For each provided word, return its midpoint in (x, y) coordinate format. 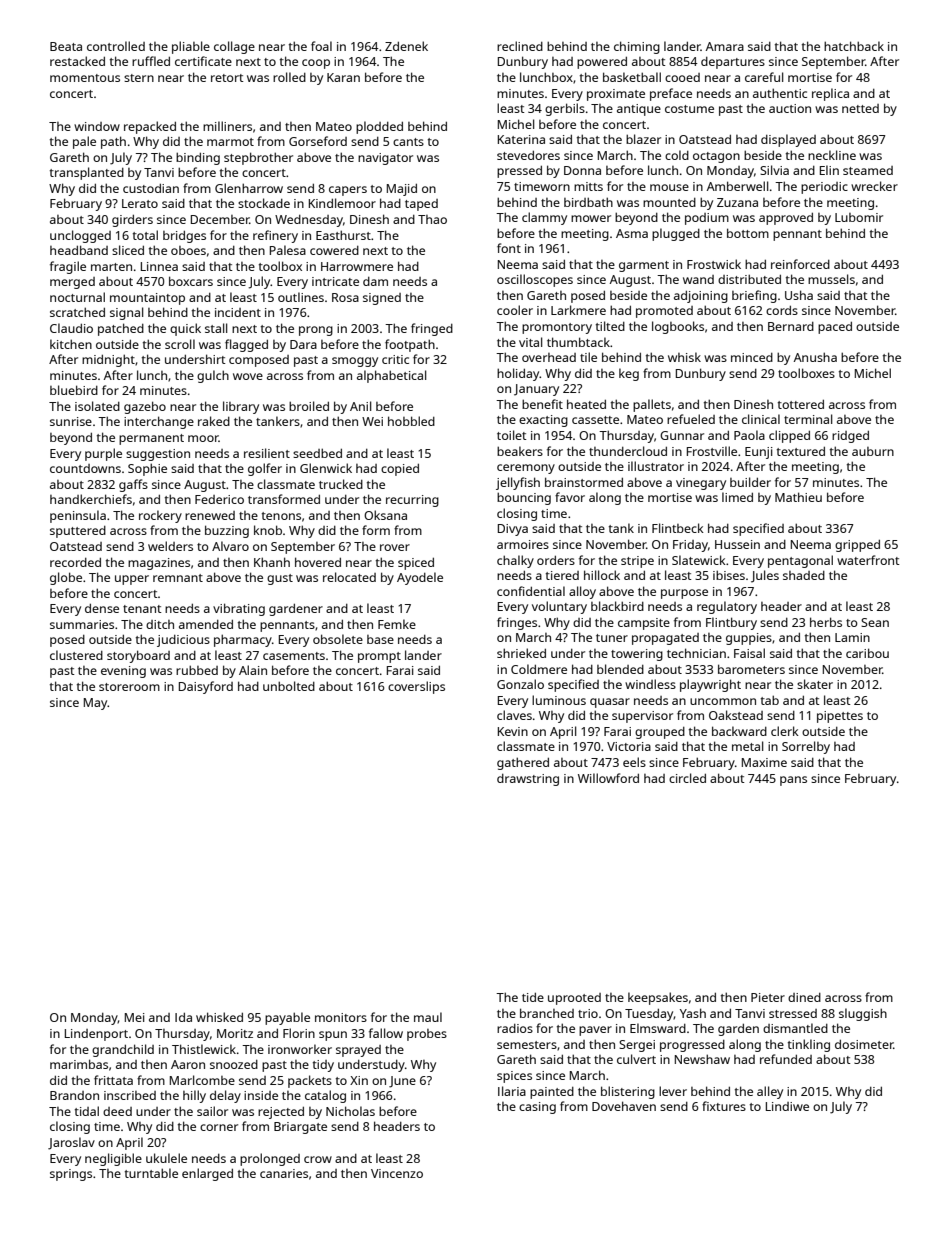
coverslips (416, 687)
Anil (361, 406)
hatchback (854, 46)
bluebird (74, 390)
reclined (520, 46)
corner (219, 1127)
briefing (754, 296)
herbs (826, 622)
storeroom (129, 687)
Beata (66, 46)
